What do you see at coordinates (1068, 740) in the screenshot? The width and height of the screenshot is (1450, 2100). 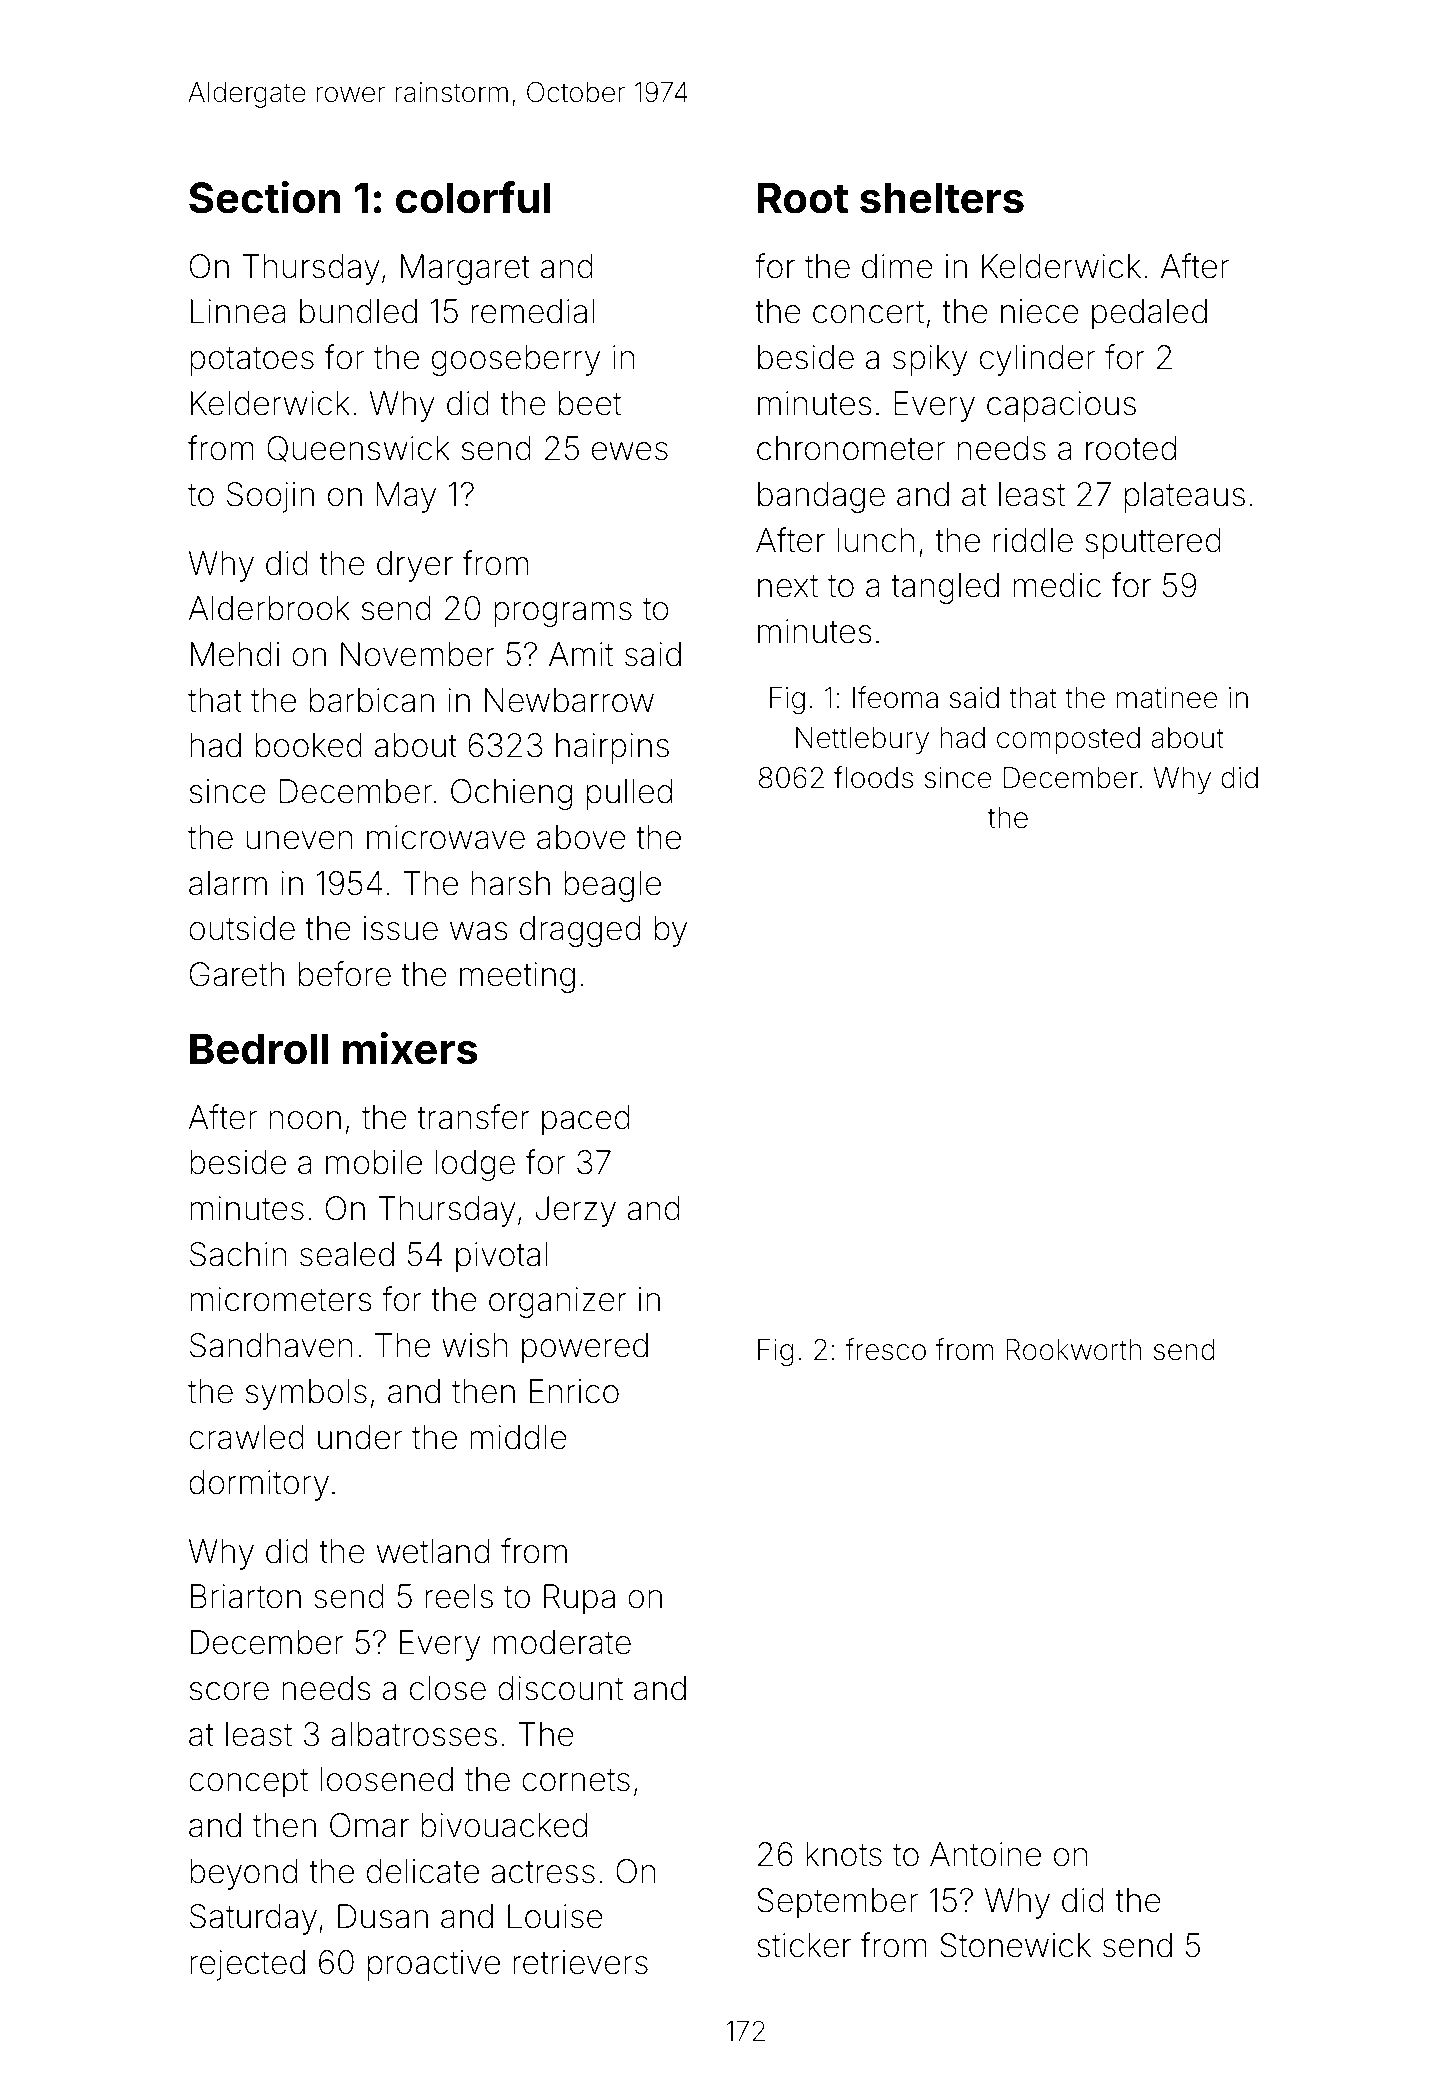 I see `composted` at bounding box center [1068, 740].
